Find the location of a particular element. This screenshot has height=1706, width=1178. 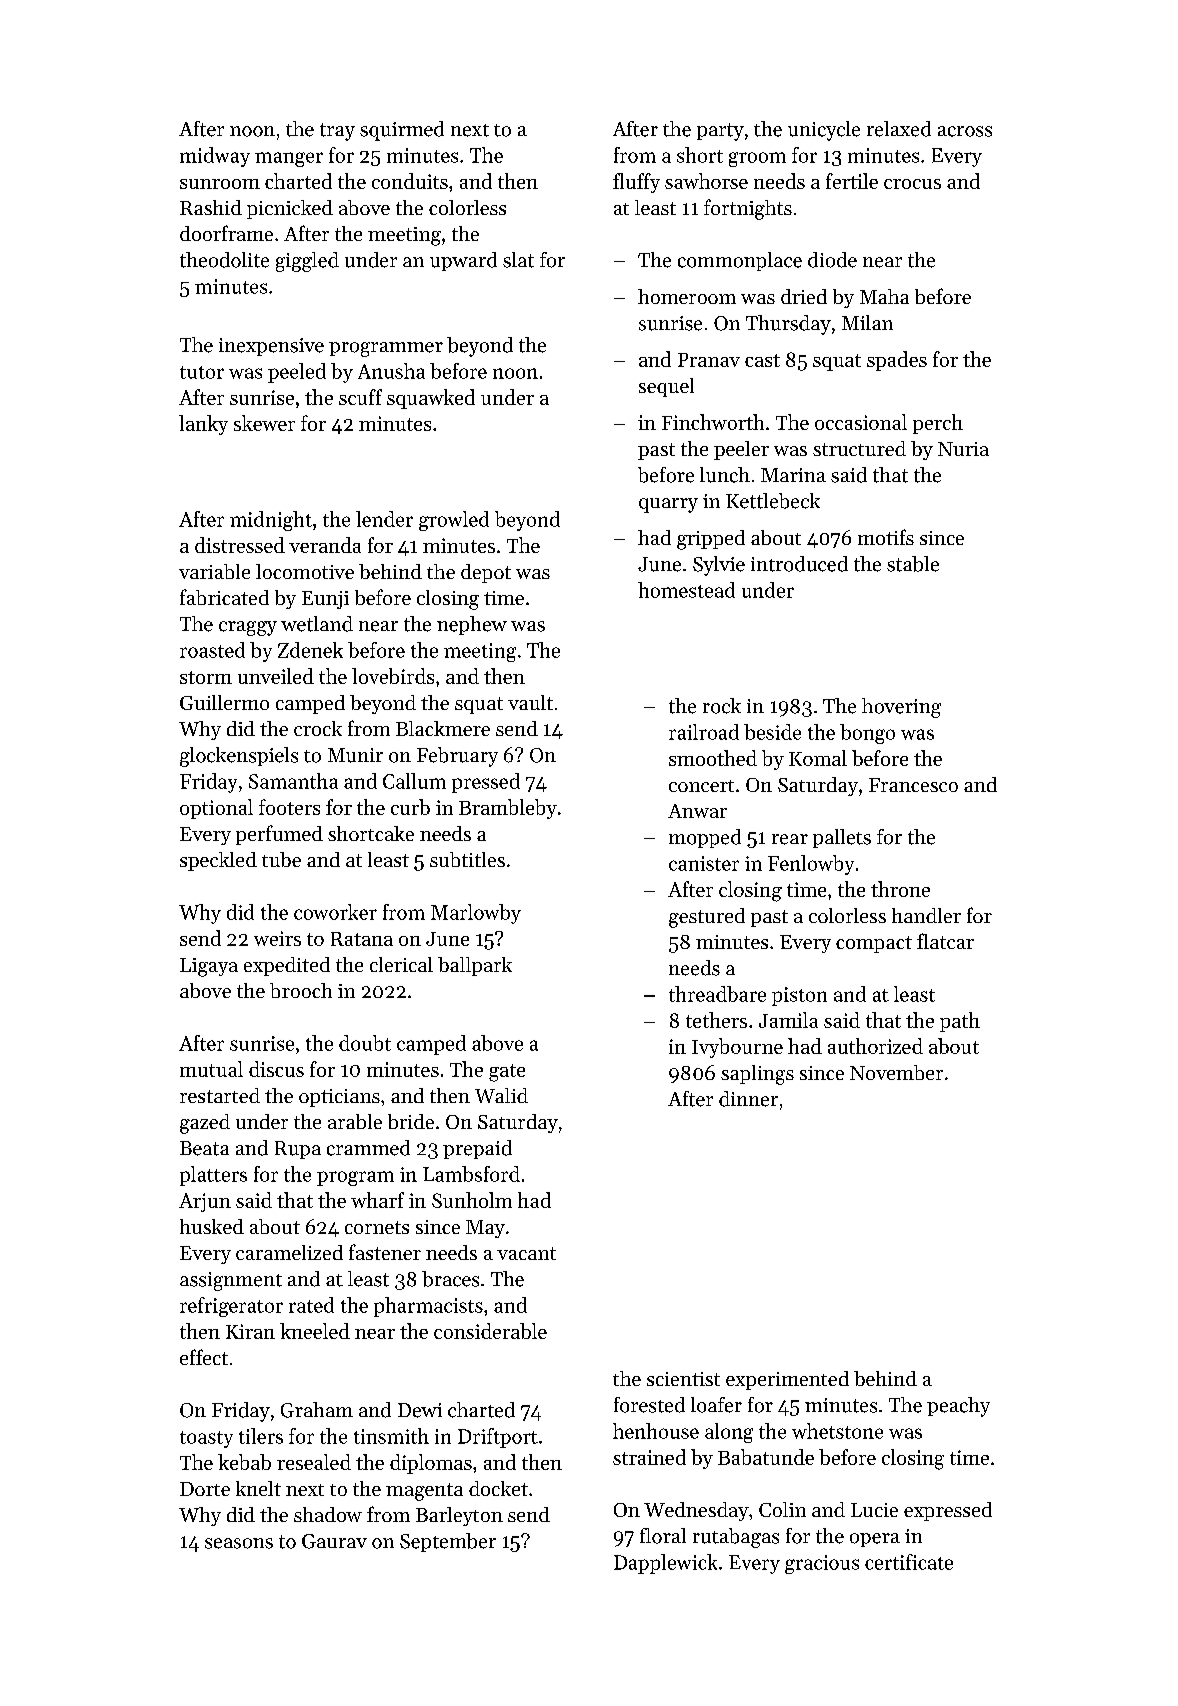

peachy is located at coordinates (958, 1407).
